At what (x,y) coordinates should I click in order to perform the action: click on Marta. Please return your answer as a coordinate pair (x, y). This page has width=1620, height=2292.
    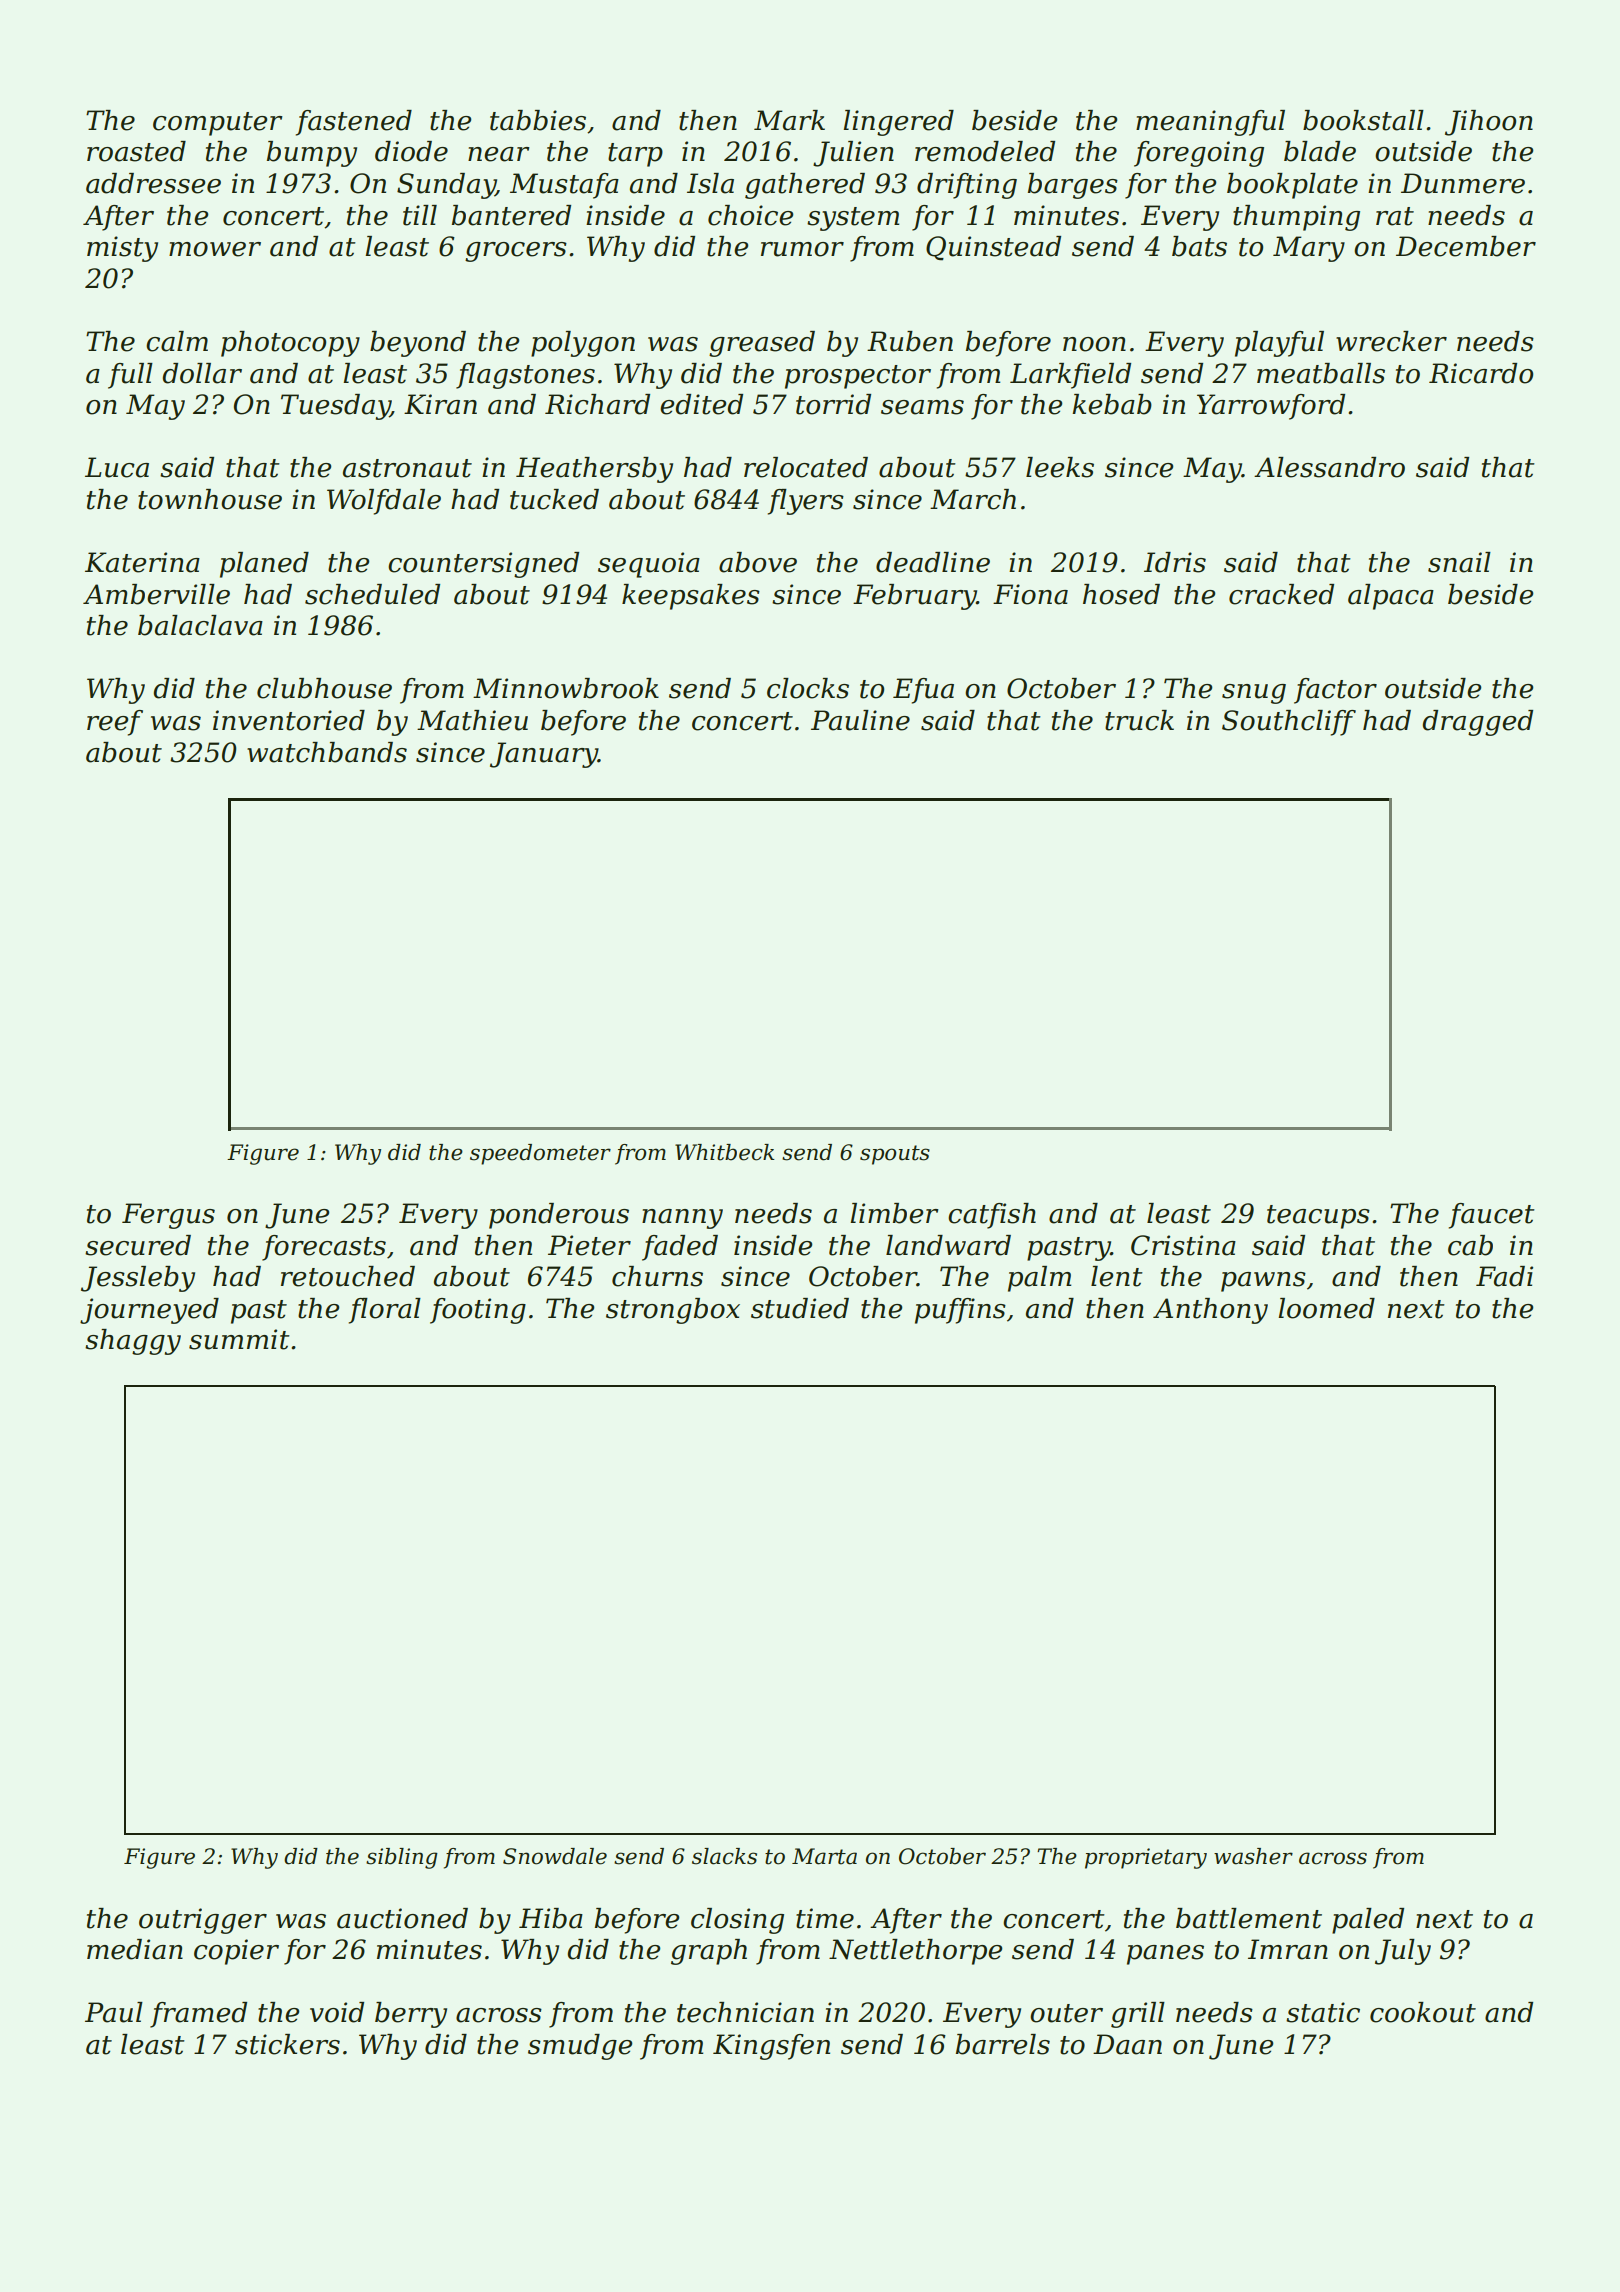
    Looking at the image, I should click on (824, 1856).
